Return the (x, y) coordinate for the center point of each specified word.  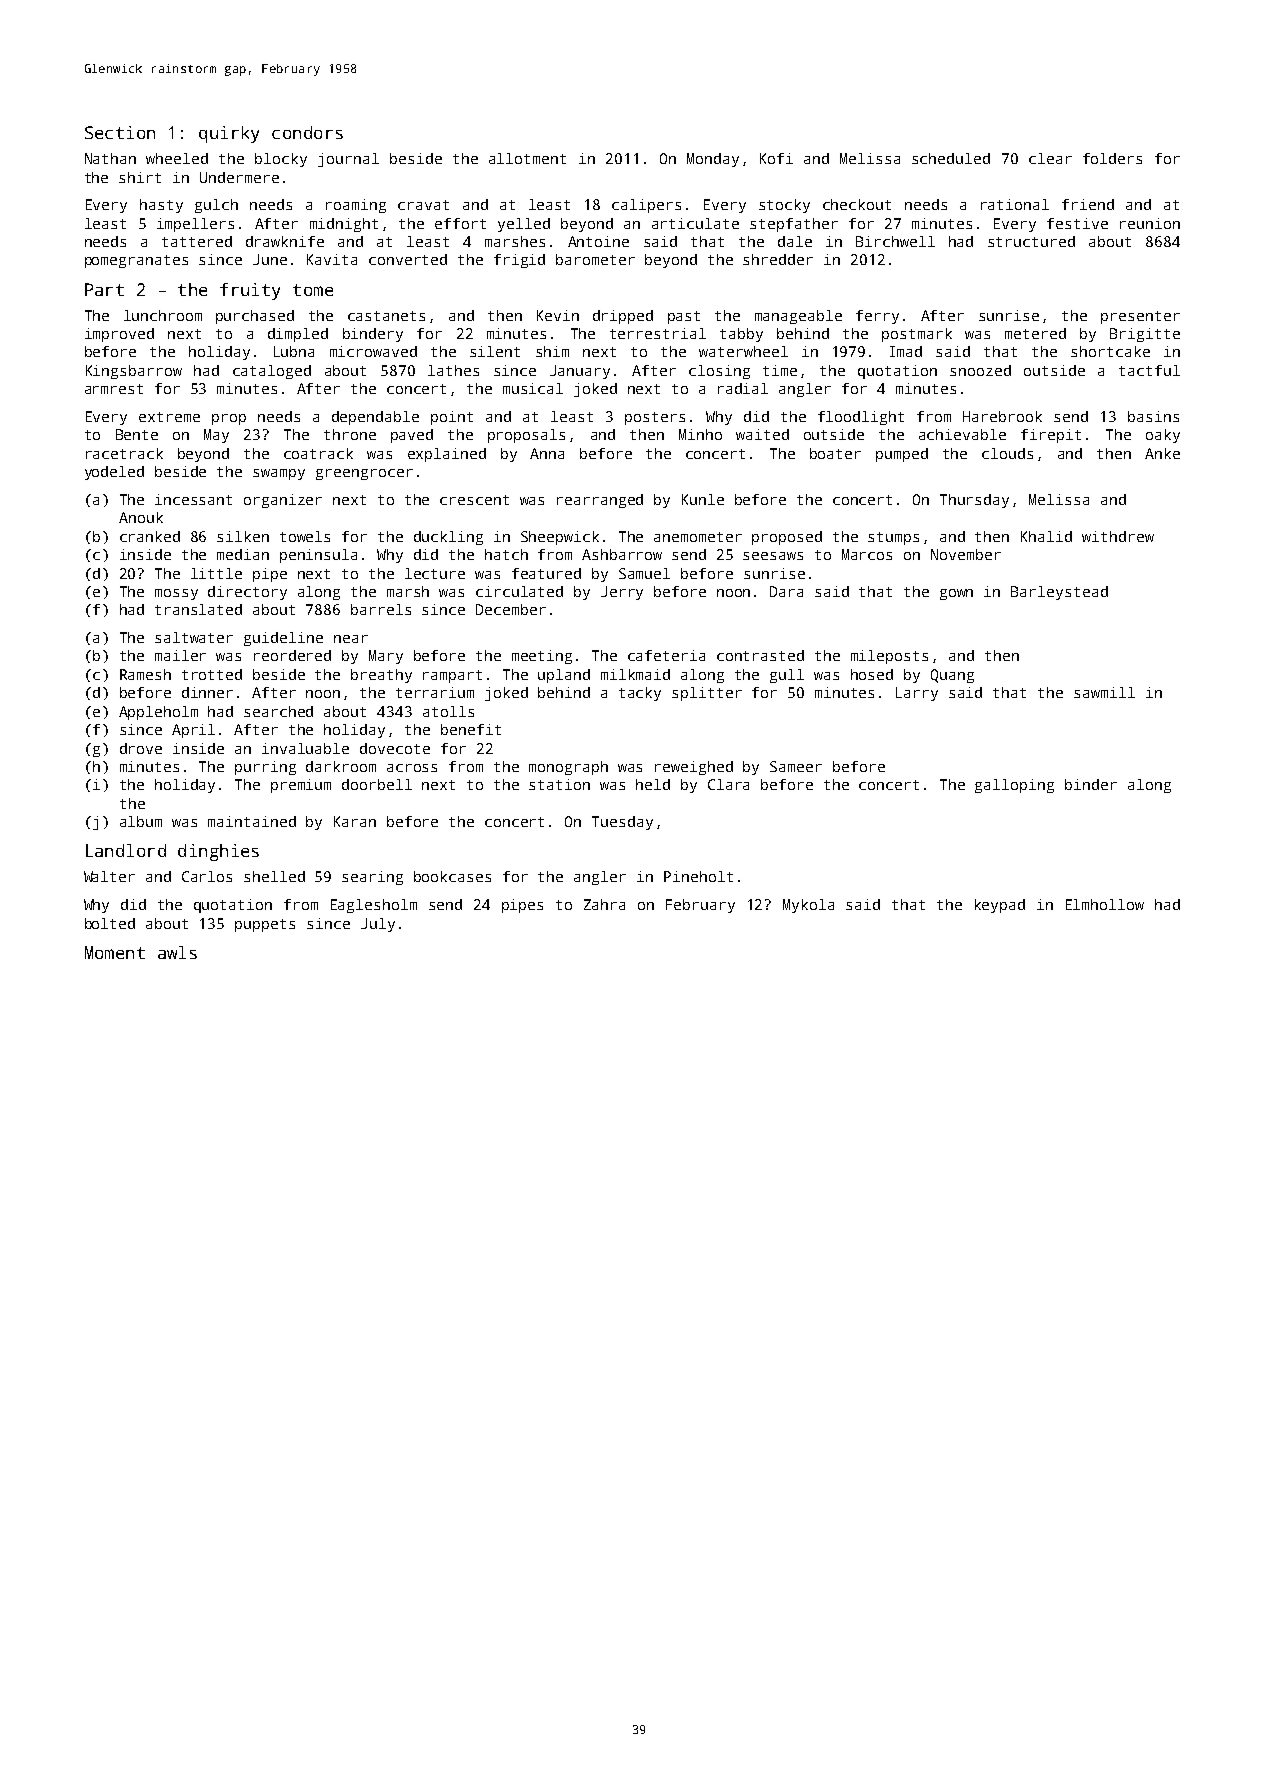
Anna (547, 453)
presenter (1140, 317)
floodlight (861, 418)
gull (787, 676)
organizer (283, 501)
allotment (527, 158)
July (378, 925)
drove (141, 748)
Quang (952, 676)
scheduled (951, 158)
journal (348, 160)
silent (495, 351)
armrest (114, 389)
